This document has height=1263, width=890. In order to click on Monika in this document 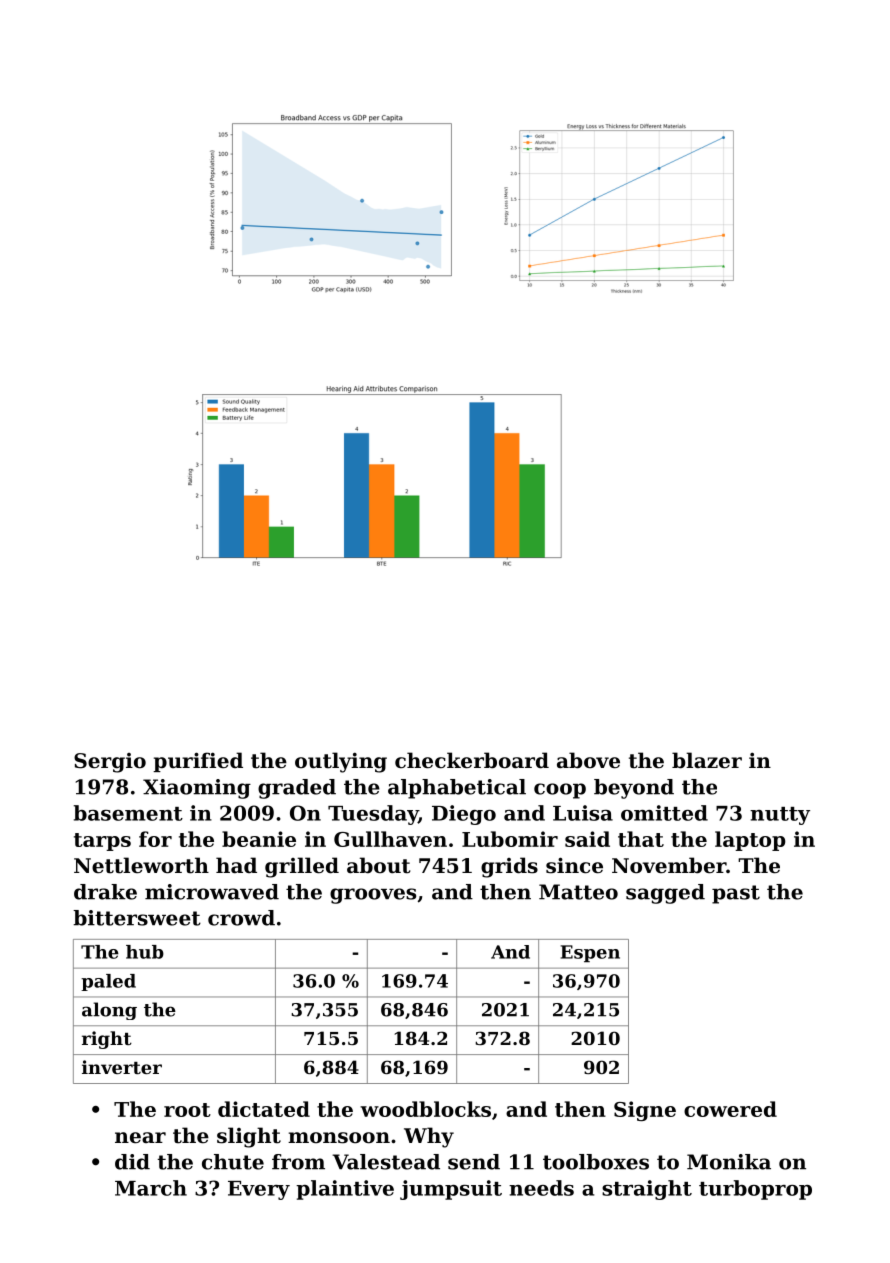, I will do `click(729, 1162)`.
